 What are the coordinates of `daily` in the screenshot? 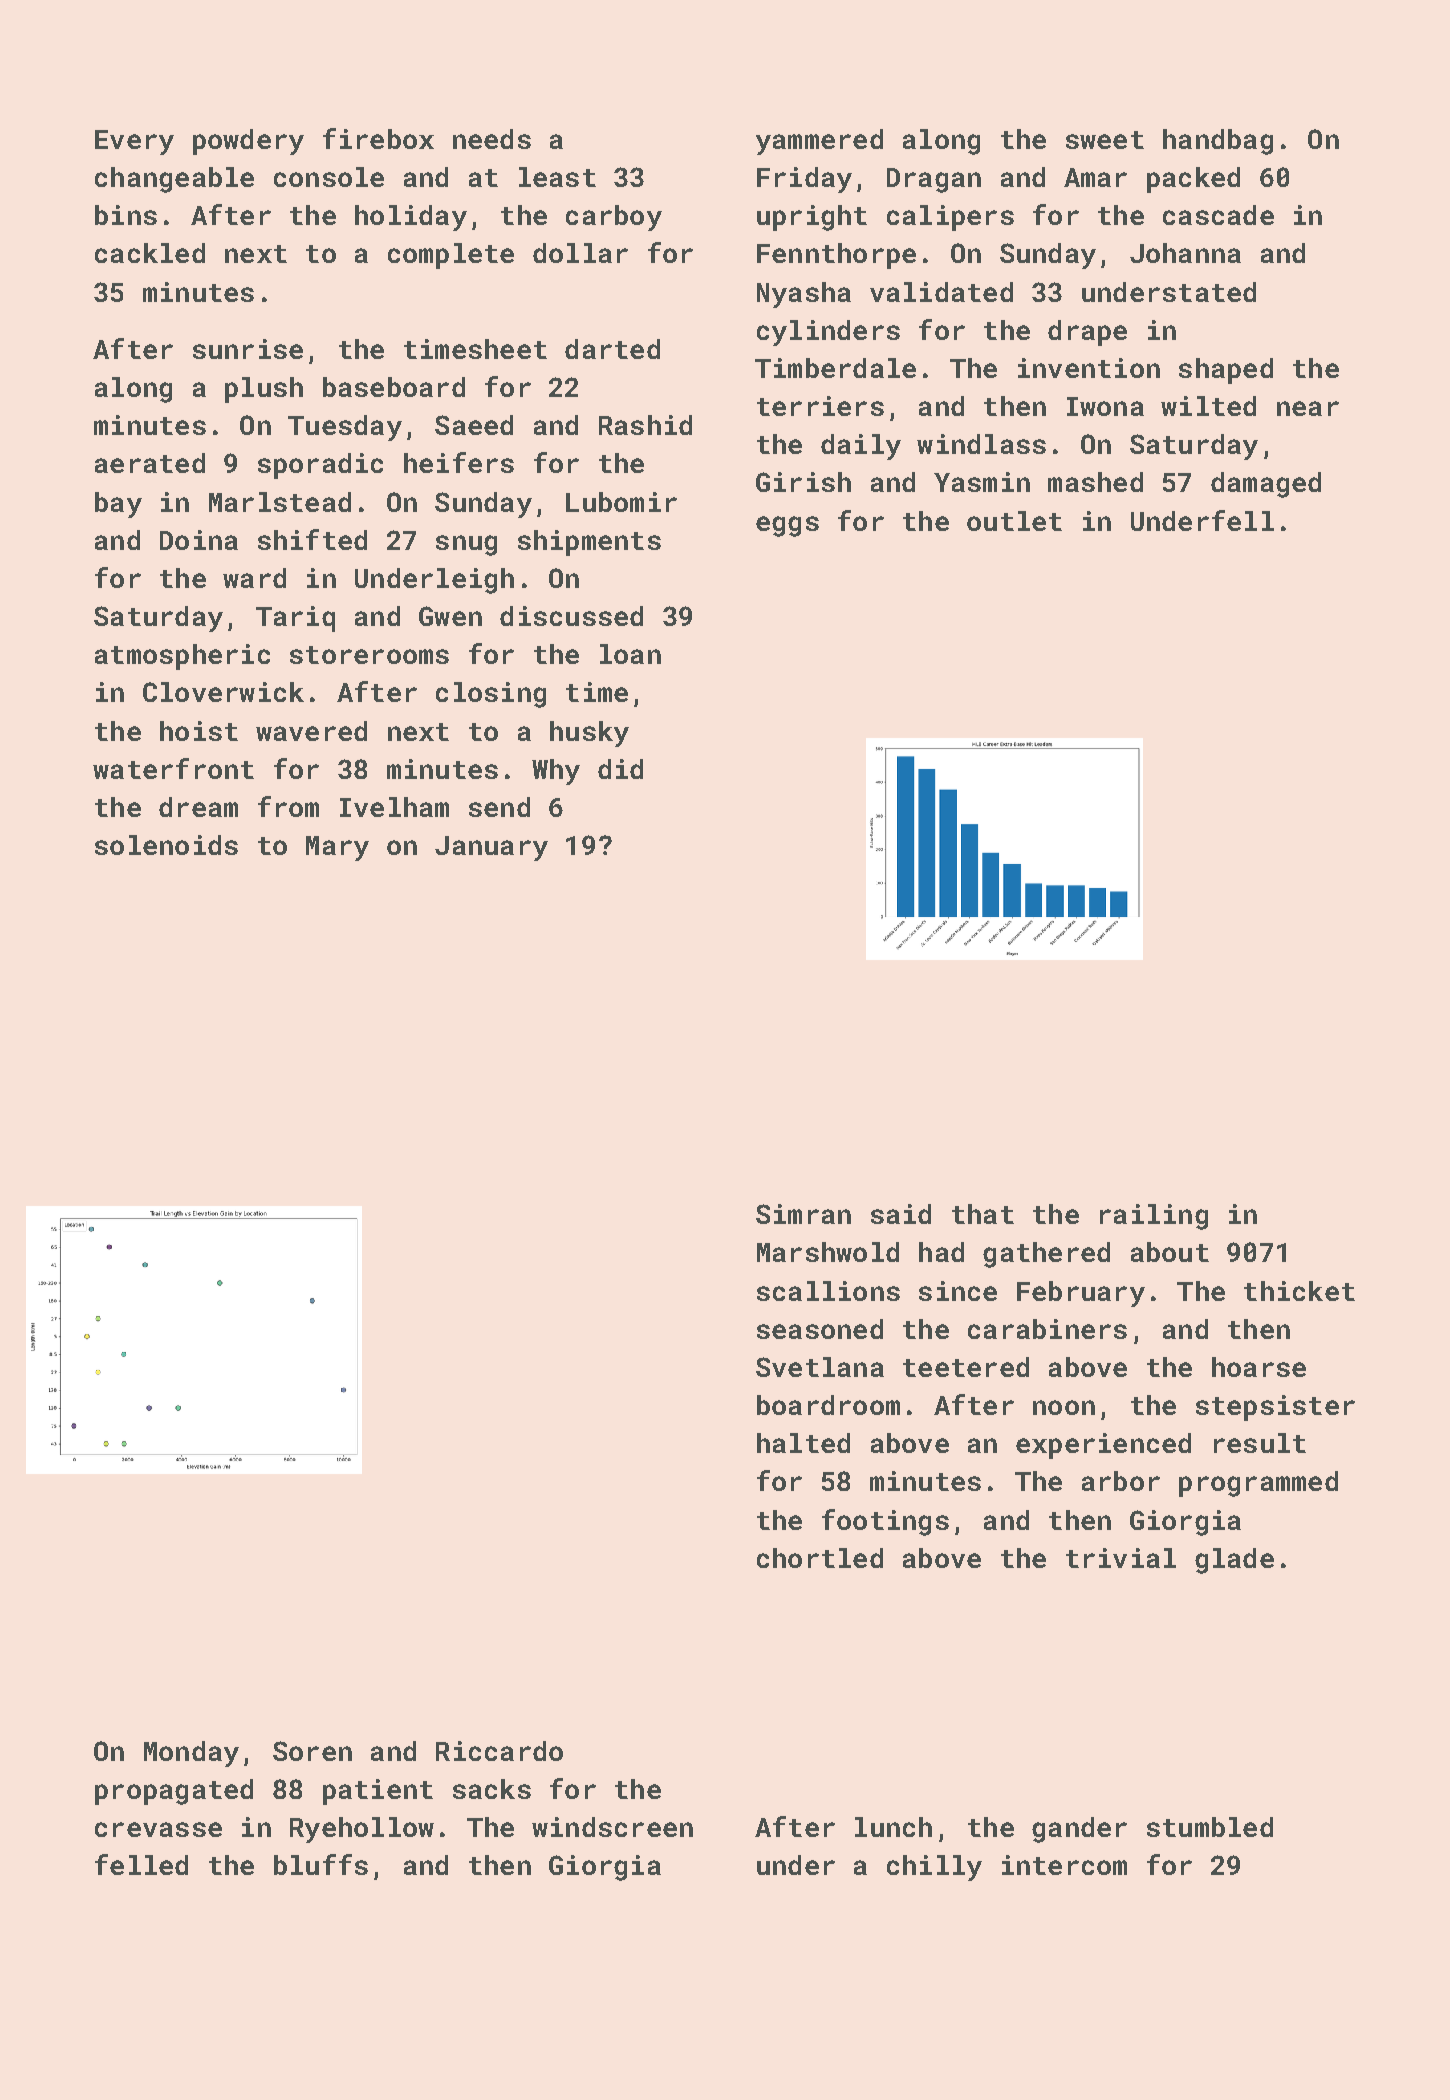 It's located at (861, 447).
